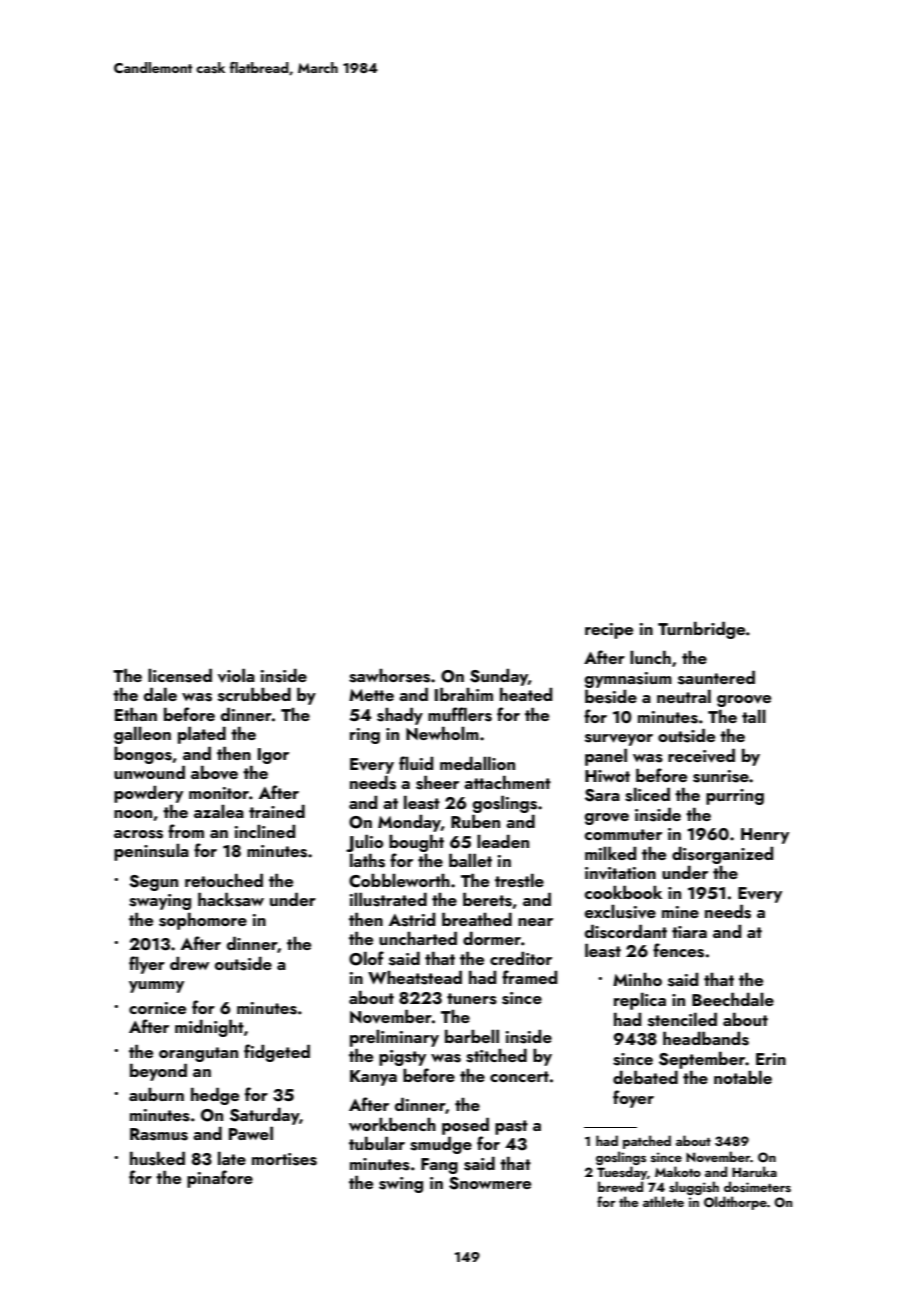 The width and height of the screenshot is (908, 1316). What do you see at coordinates (215, 1096) in the screenshot?
I see `hedge` at bounding box center [215, 1096].
